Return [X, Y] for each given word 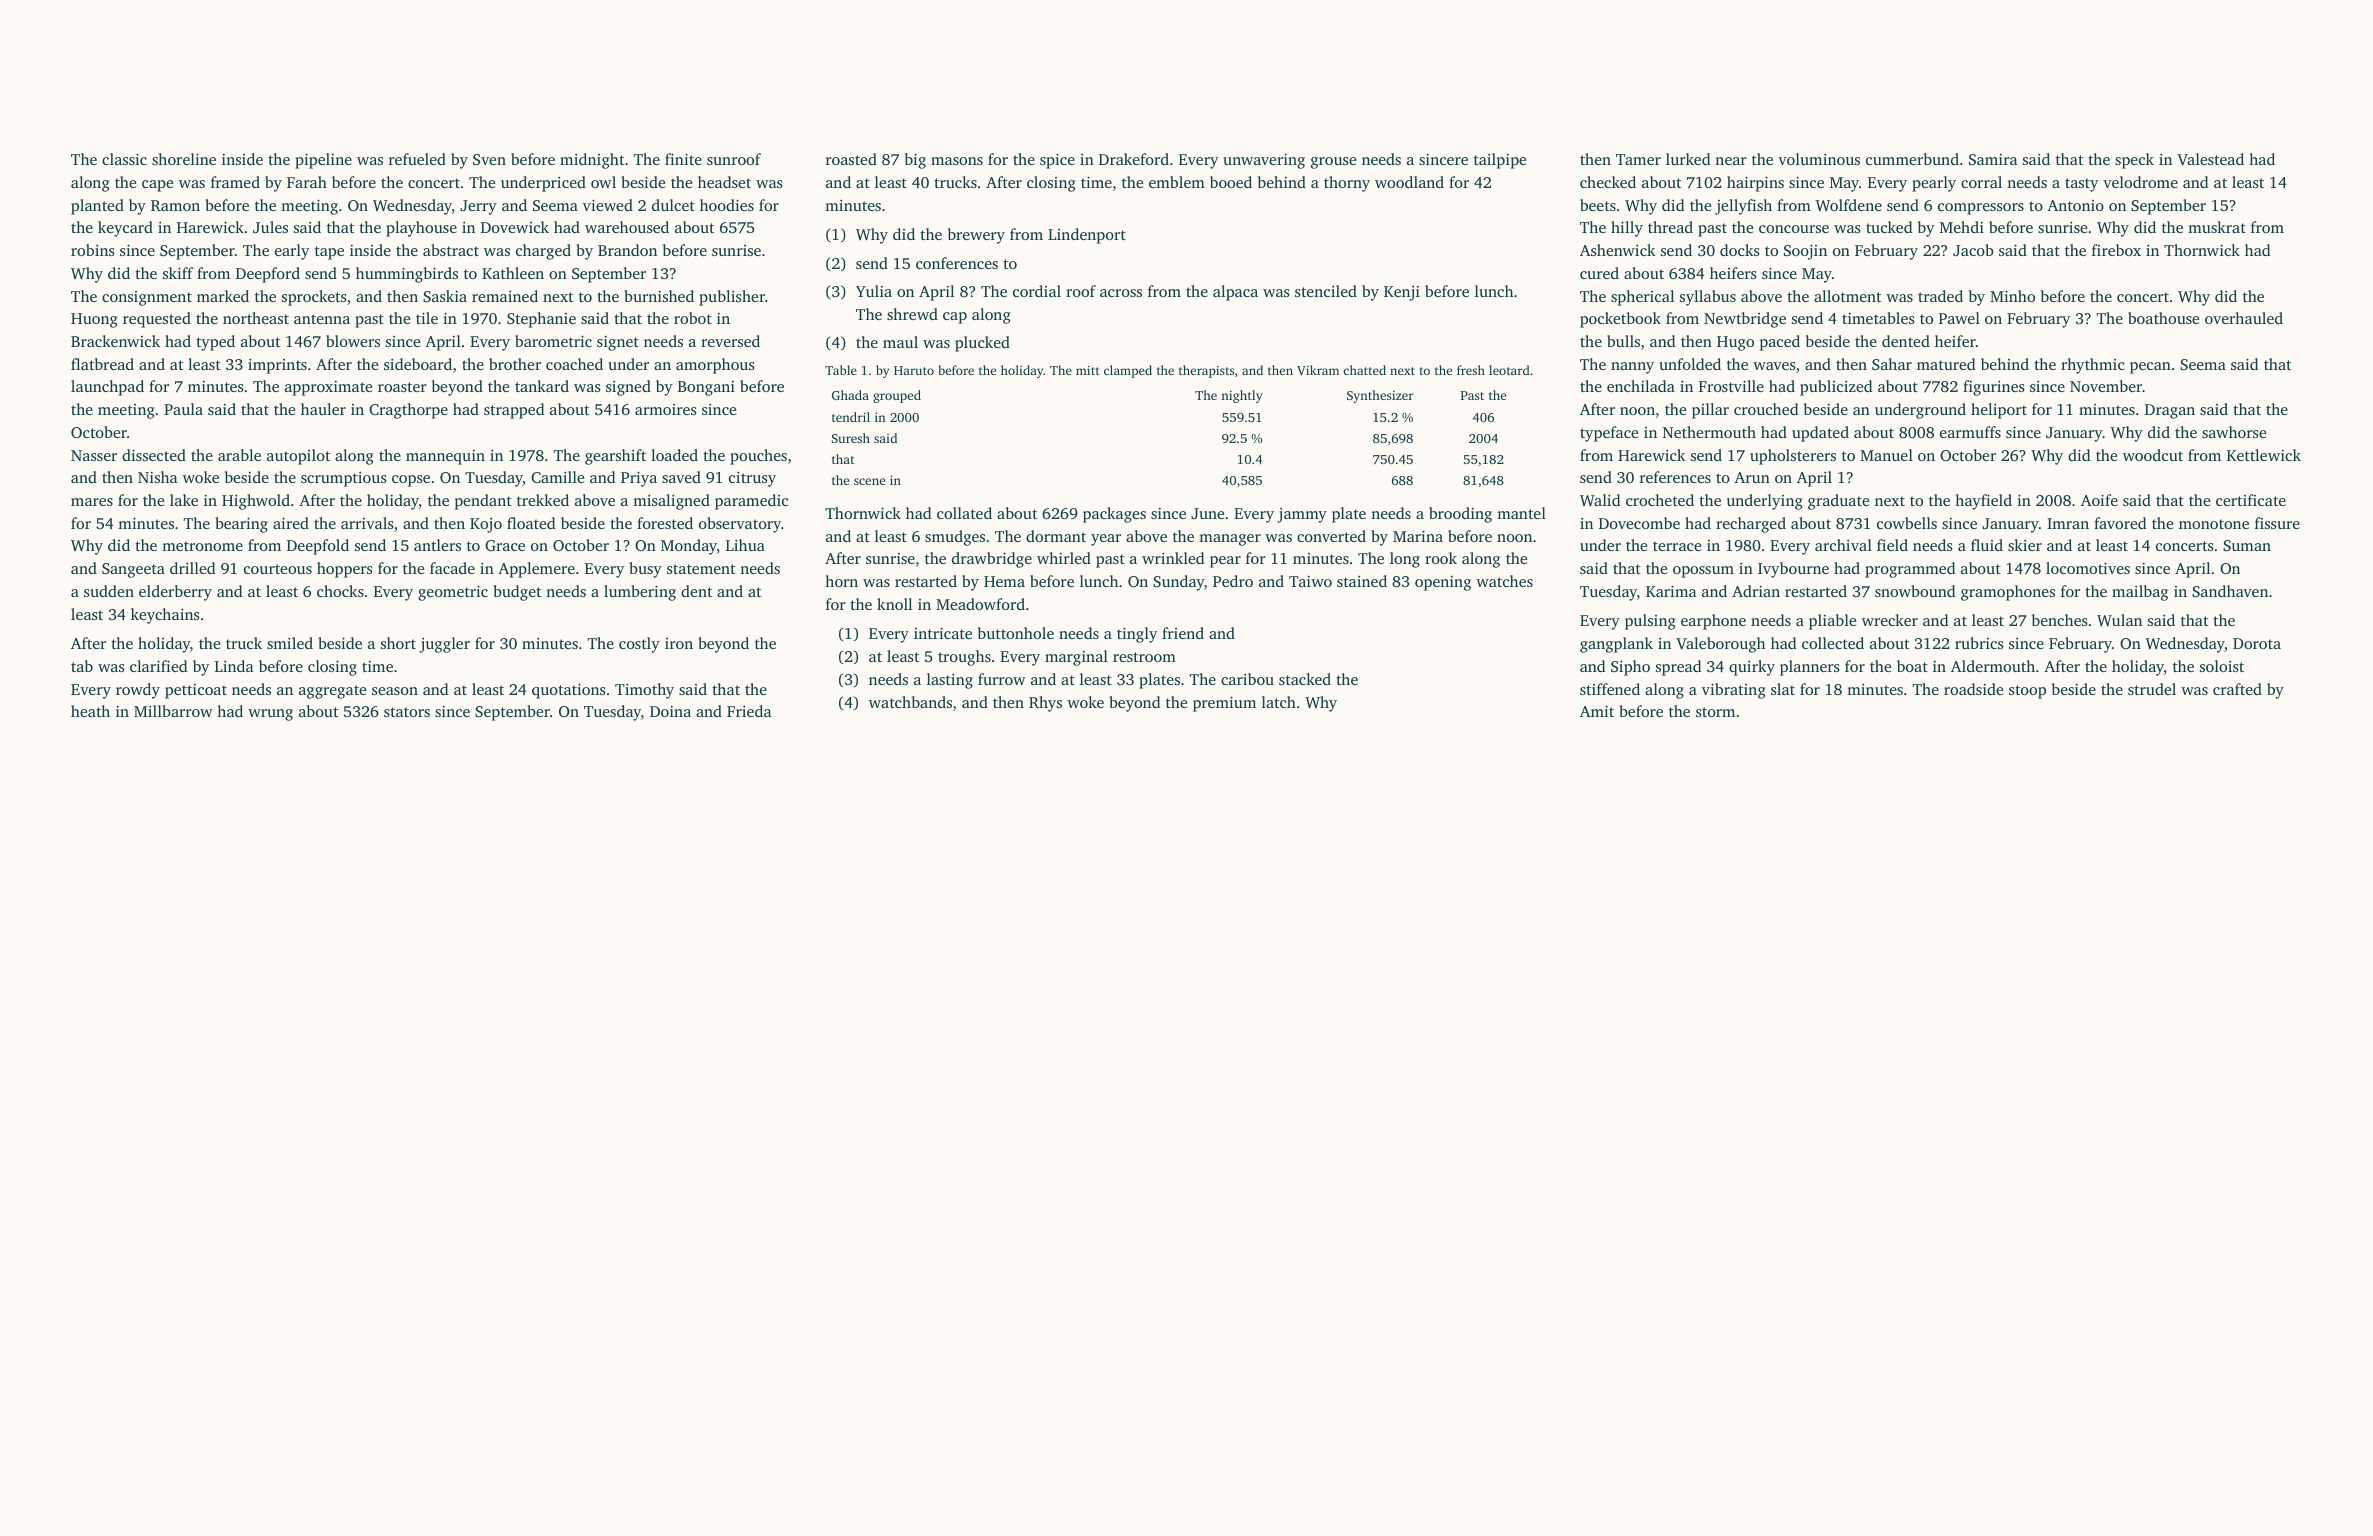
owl [603, 182]
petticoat [196, 691]
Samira [1993, 159]
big [915, 161]
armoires [666, 409]
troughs [964, 658]
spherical [1642, 298]
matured [1946, 364]
